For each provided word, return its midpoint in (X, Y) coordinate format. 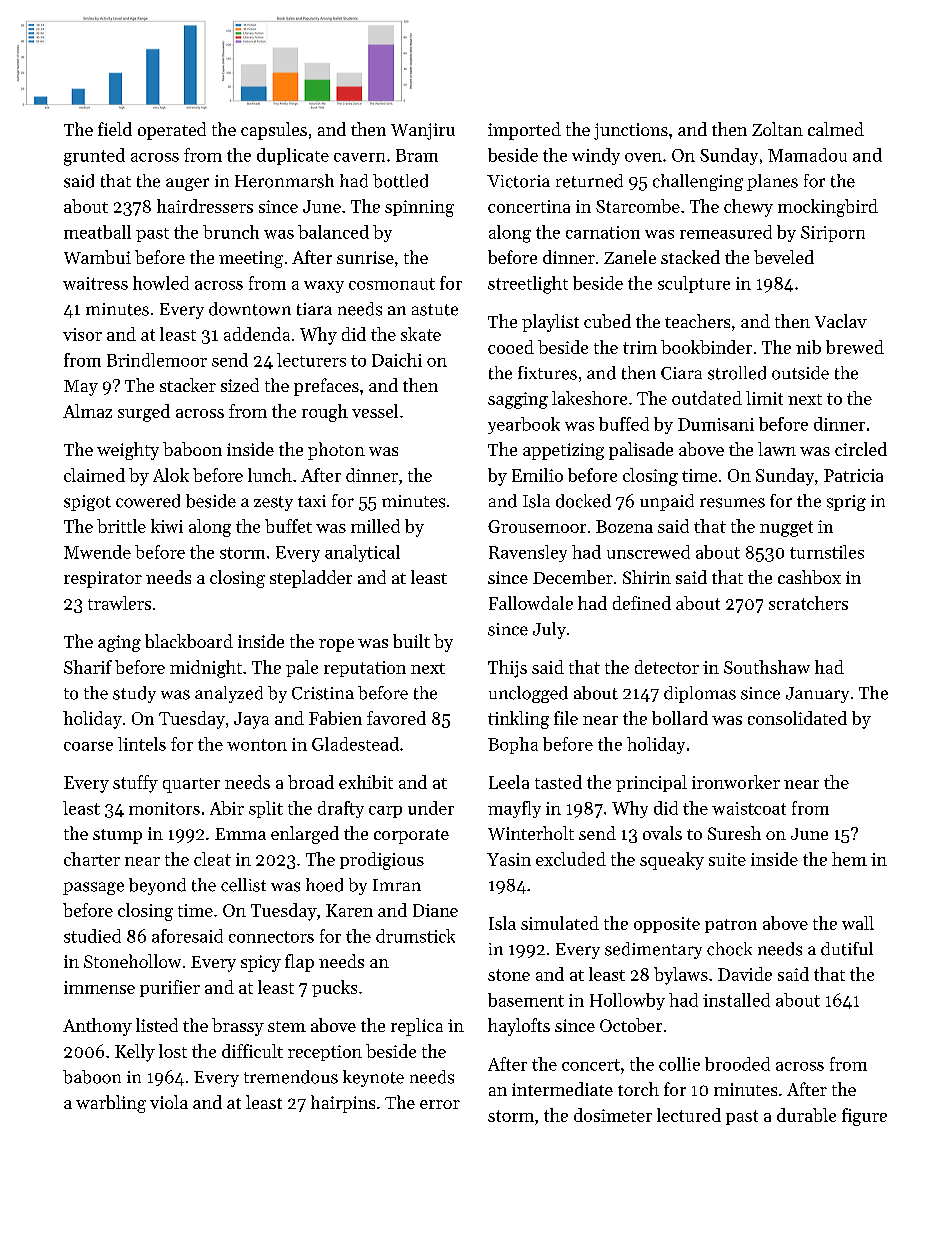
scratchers (808, 603)
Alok (171, 475)
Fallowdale (531, 603)
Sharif (88, 667)
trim (640, 347)
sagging (518, 400)
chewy (748, 208)
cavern (359, 157)
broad (311, 782)
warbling (111, 1104)
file (566, 718)
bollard (680, 718)
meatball (97, 232)
